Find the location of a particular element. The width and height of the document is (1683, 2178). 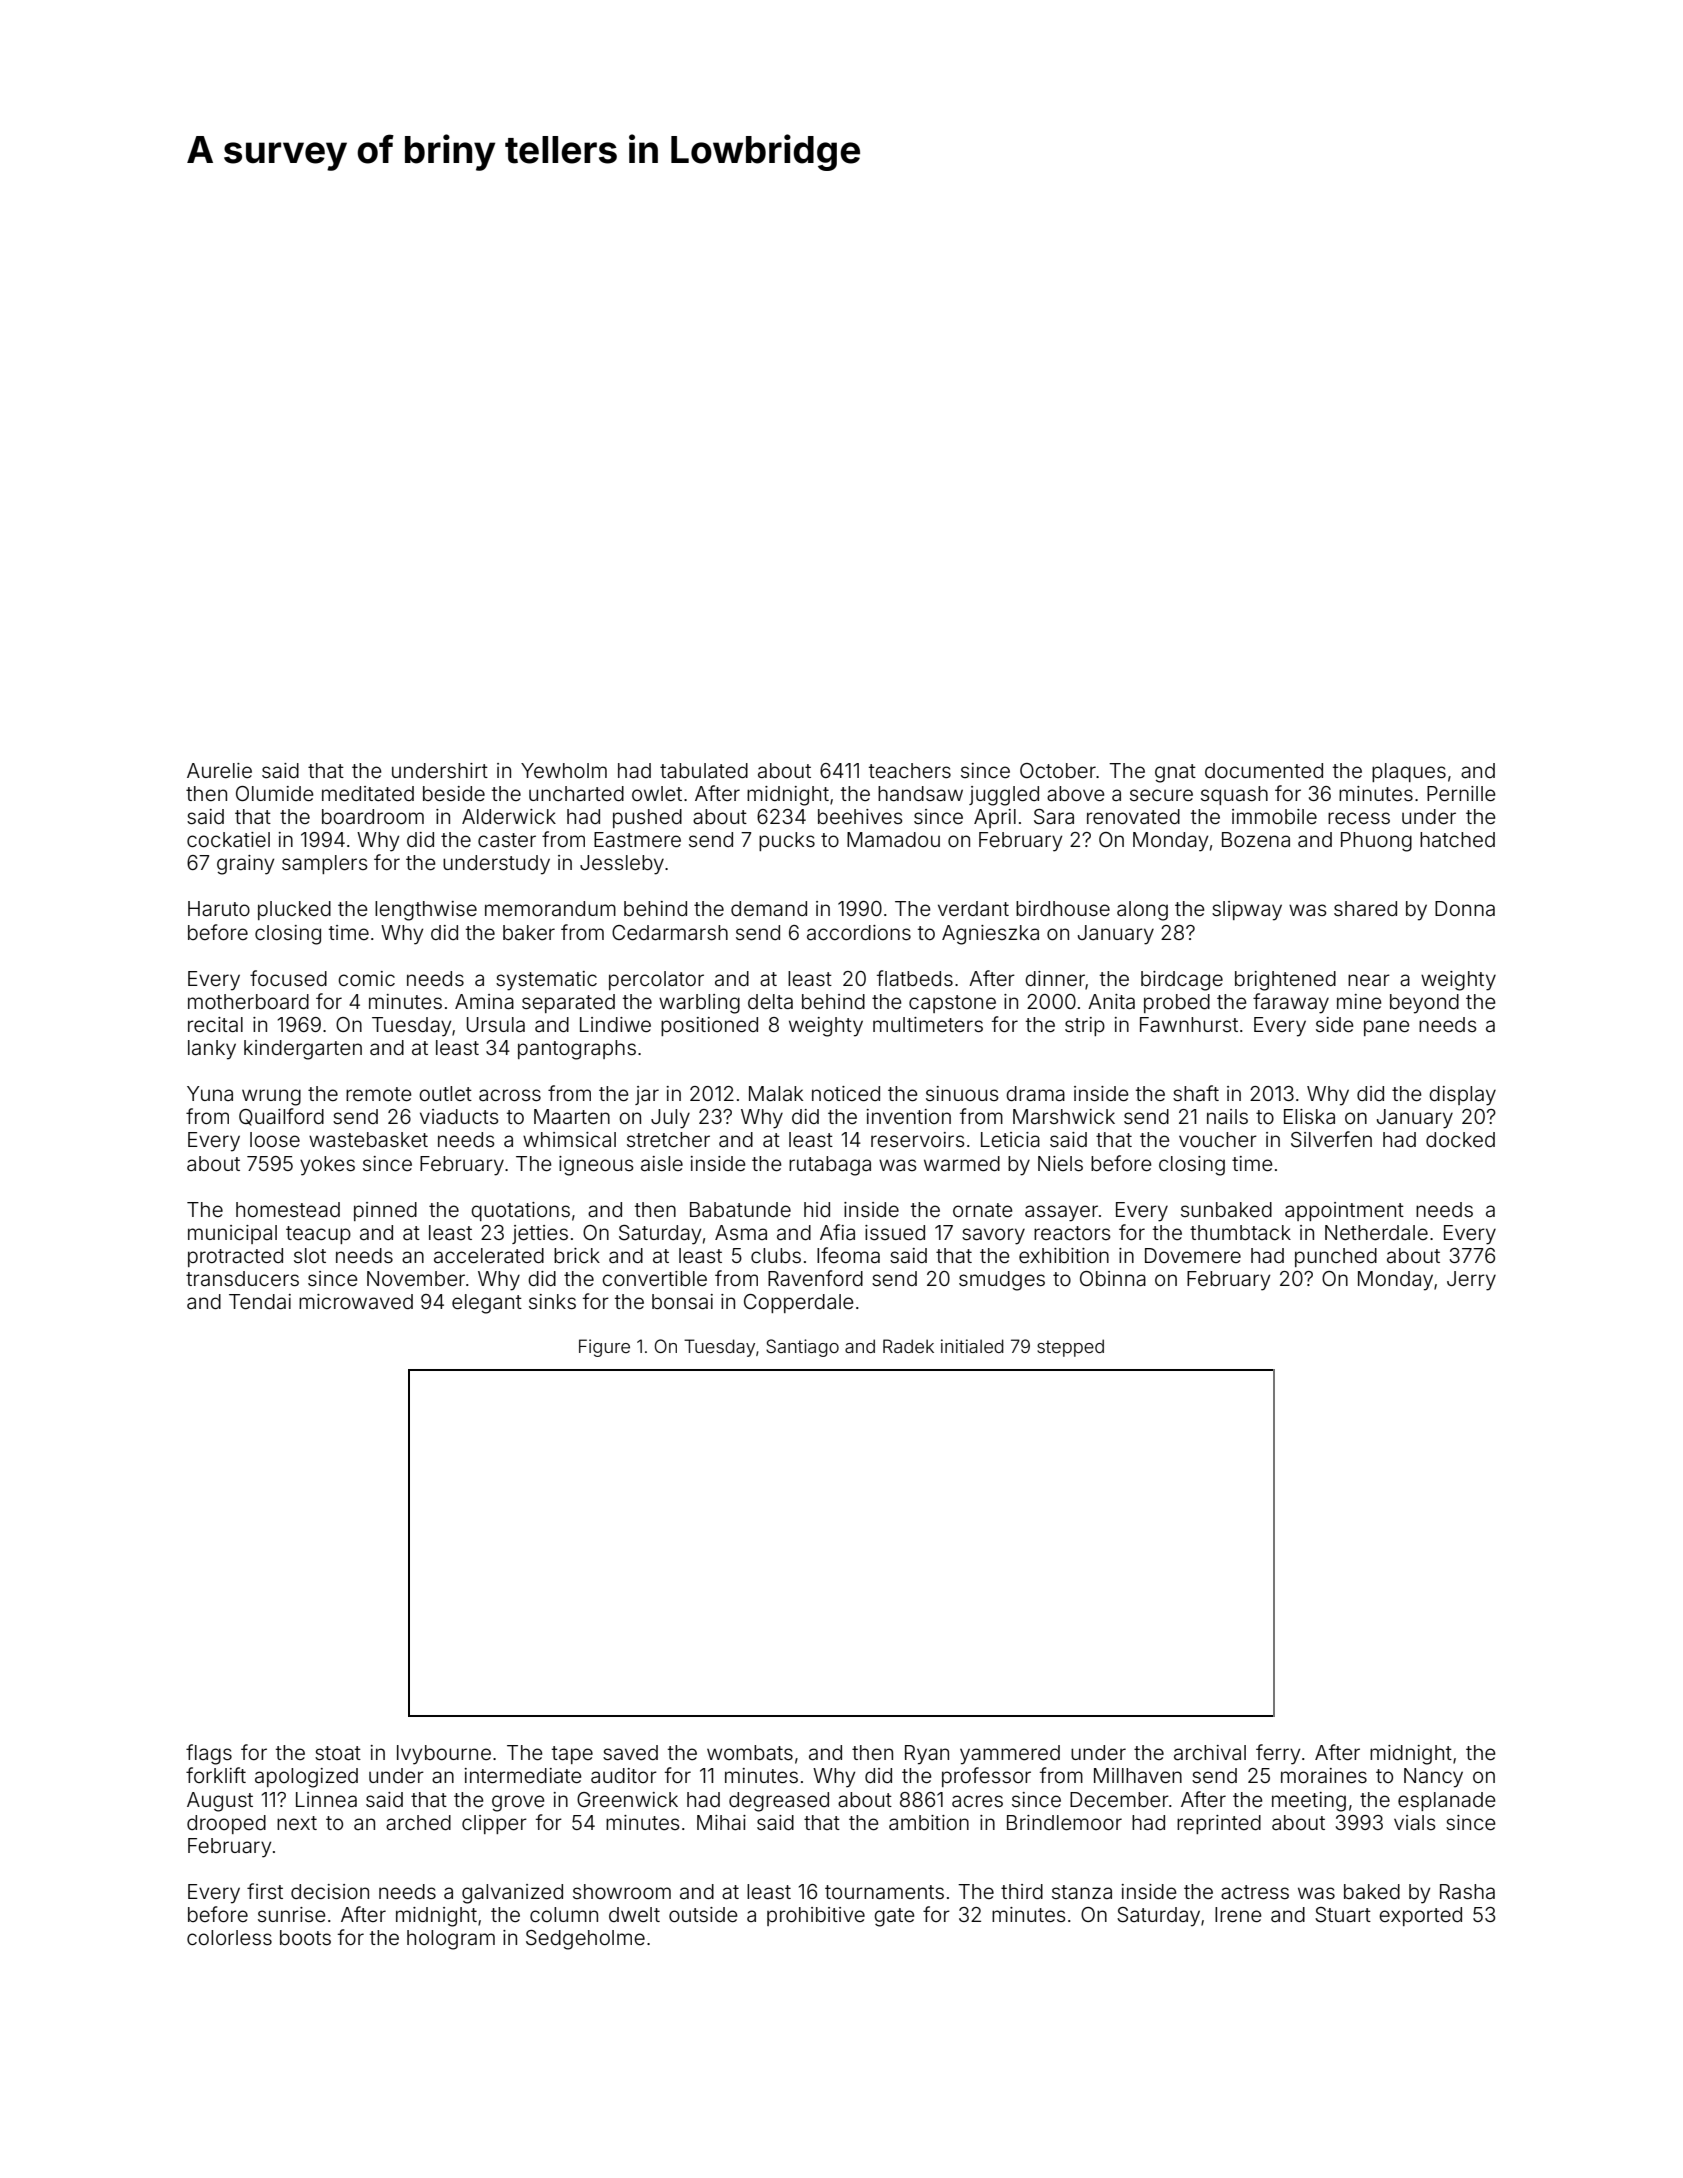

Aurelie is located at coordinates (219, 770).
